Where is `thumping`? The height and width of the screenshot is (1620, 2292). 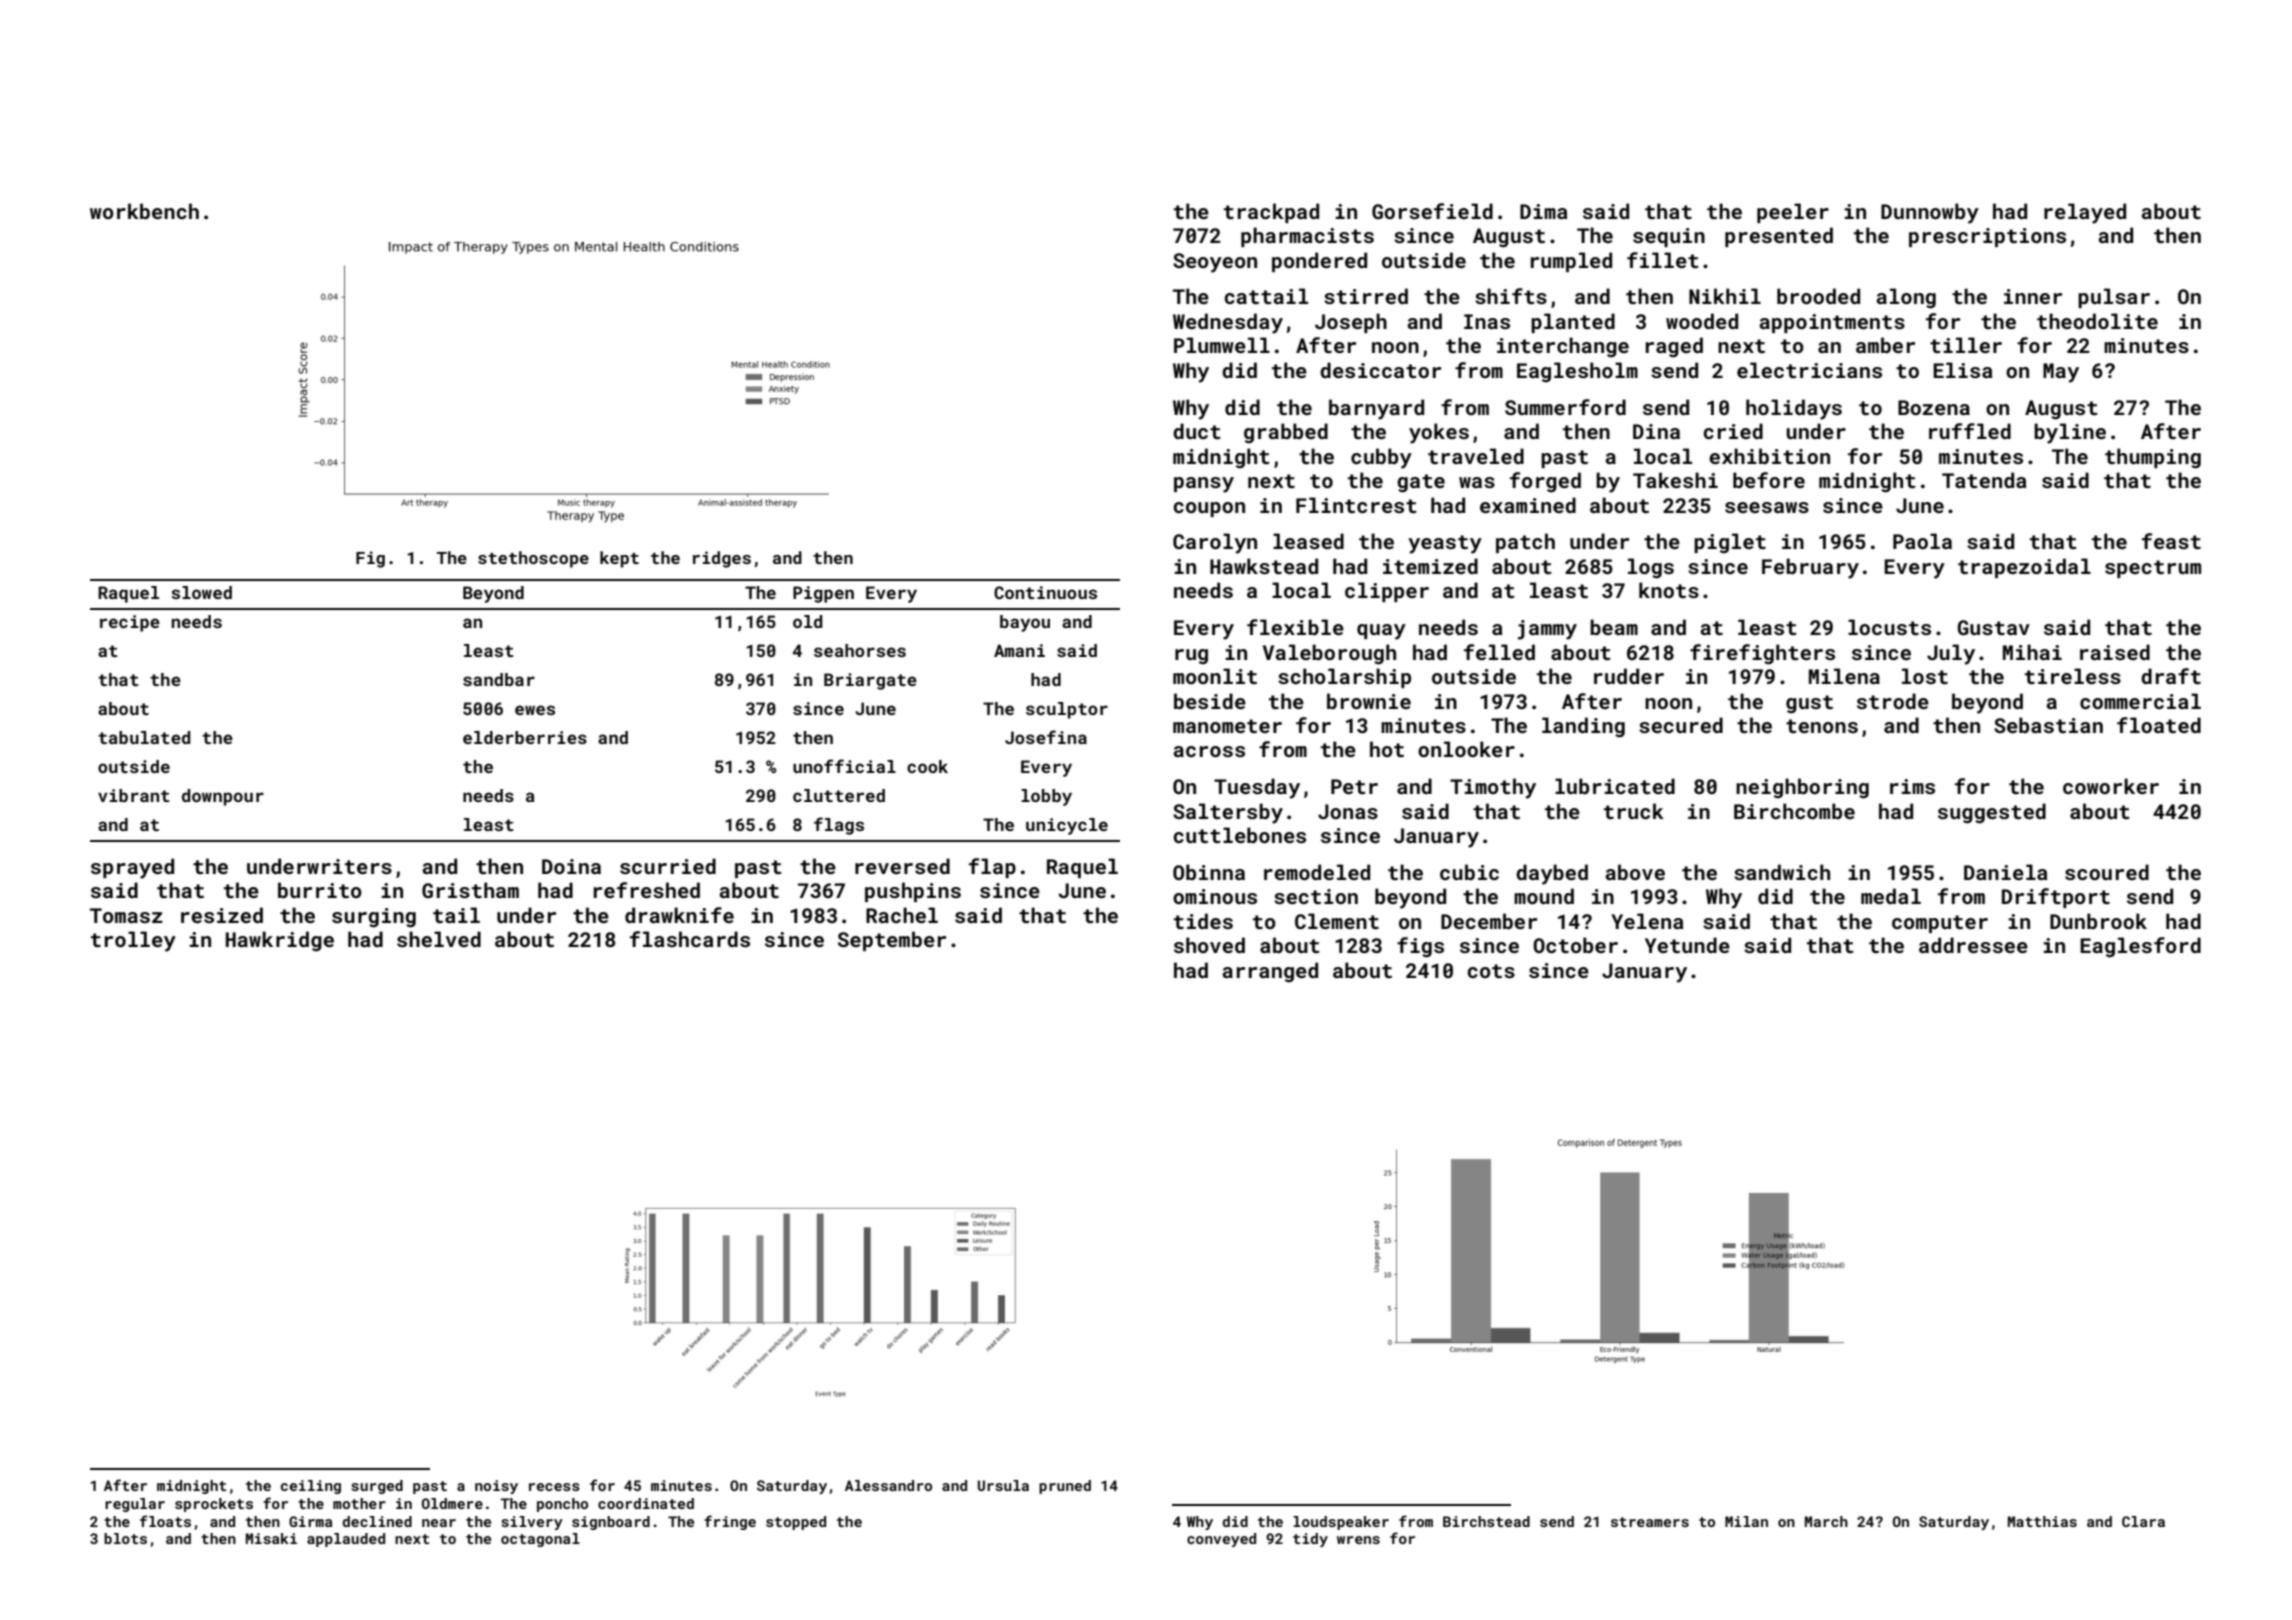
thumping is located at coordinates (2153, 458).
